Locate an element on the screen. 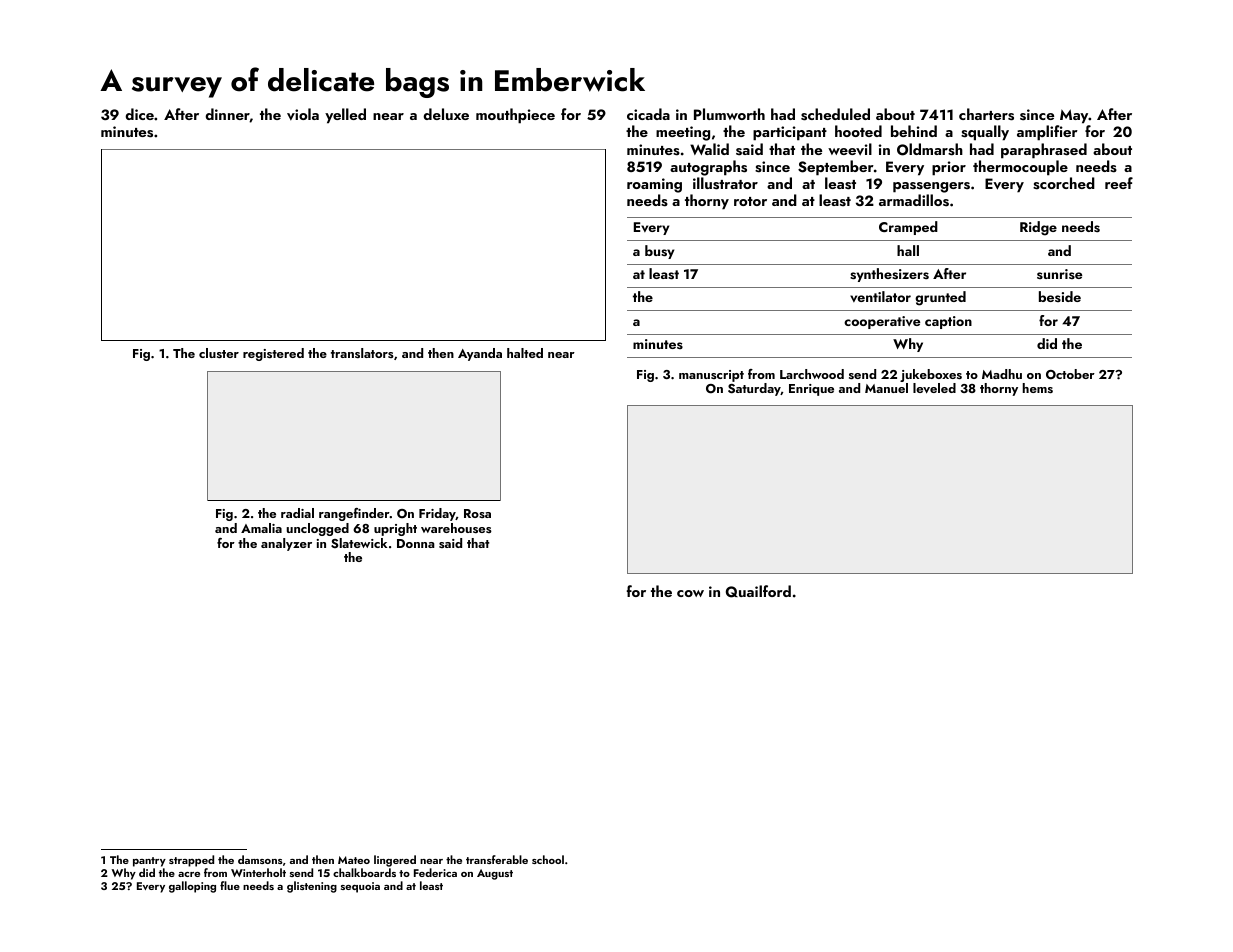 This screenshot has width=1233, height=952. dice is located at coordinates (139, 114).
